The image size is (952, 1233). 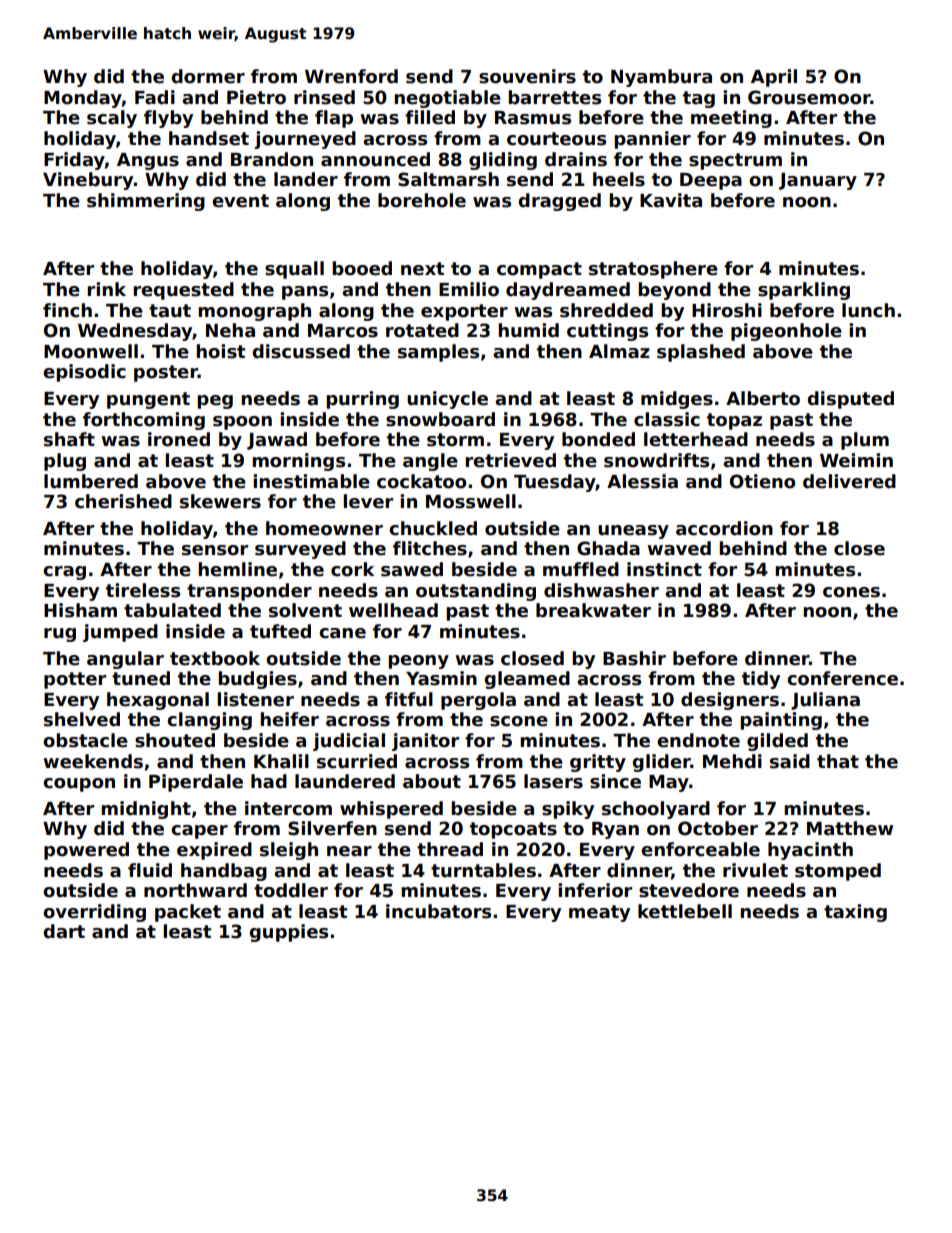 What do you see at coordinates (146, 202) in the document?
I see `shimmering` at bounding box center [146, 202].
